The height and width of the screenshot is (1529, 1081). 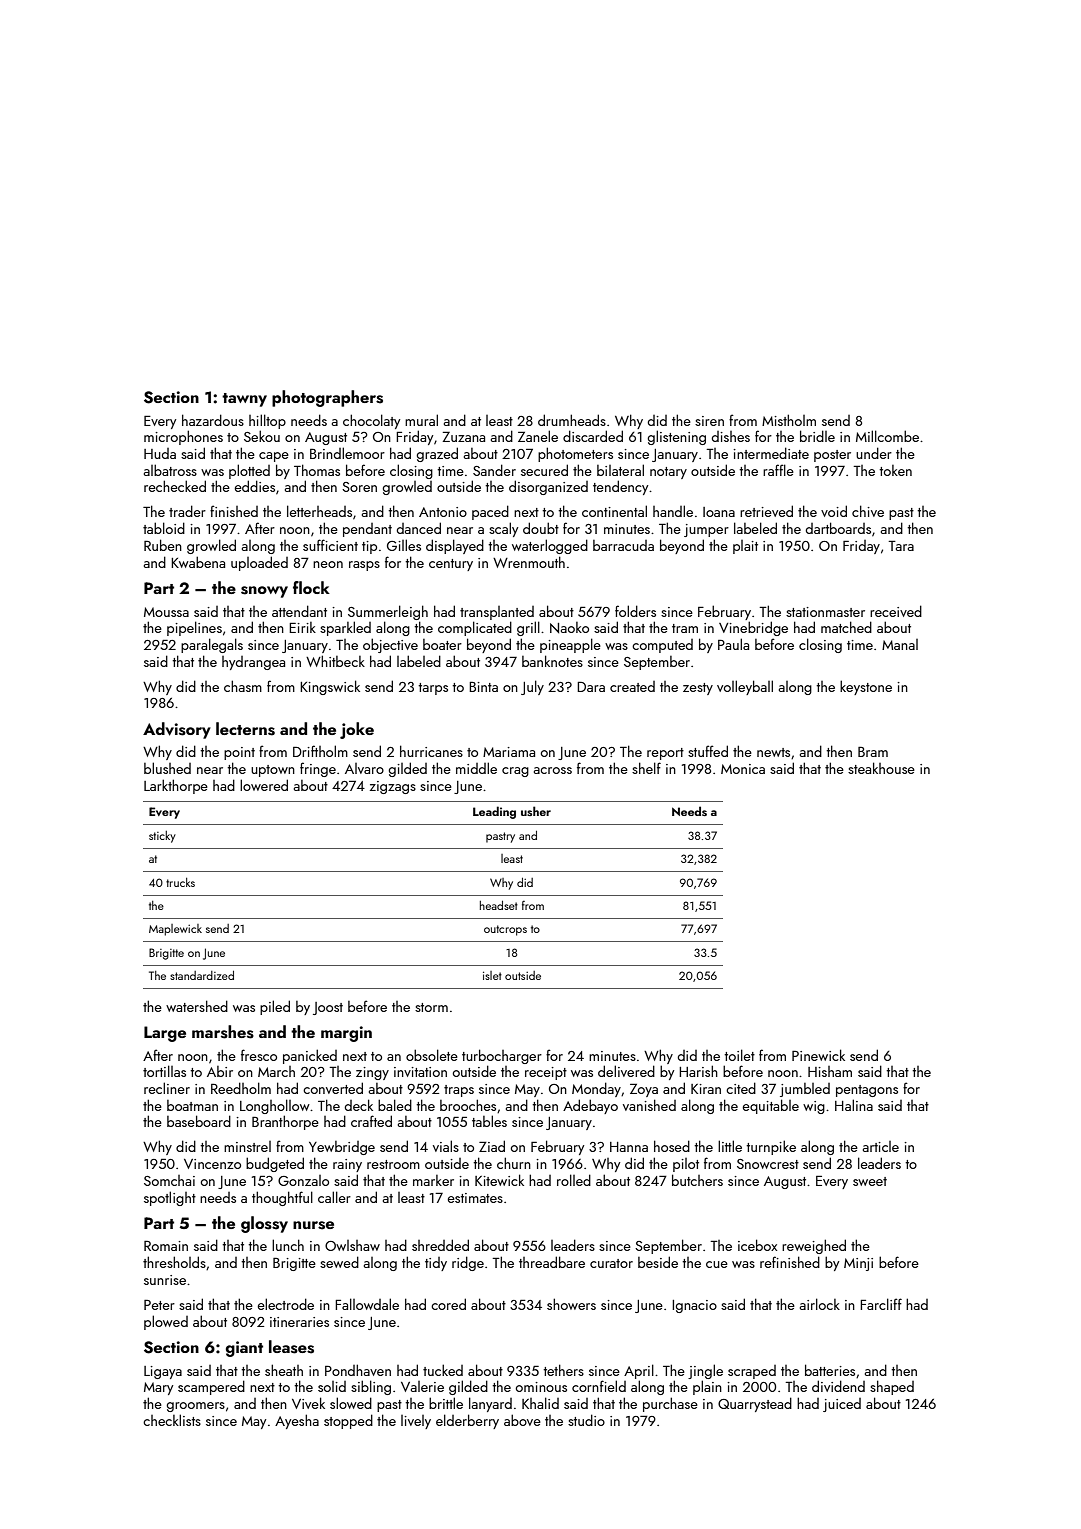 What do you see at coordinates (846, 627) in the screenshot?
I see `matched` at bounding box center [846, 627].
